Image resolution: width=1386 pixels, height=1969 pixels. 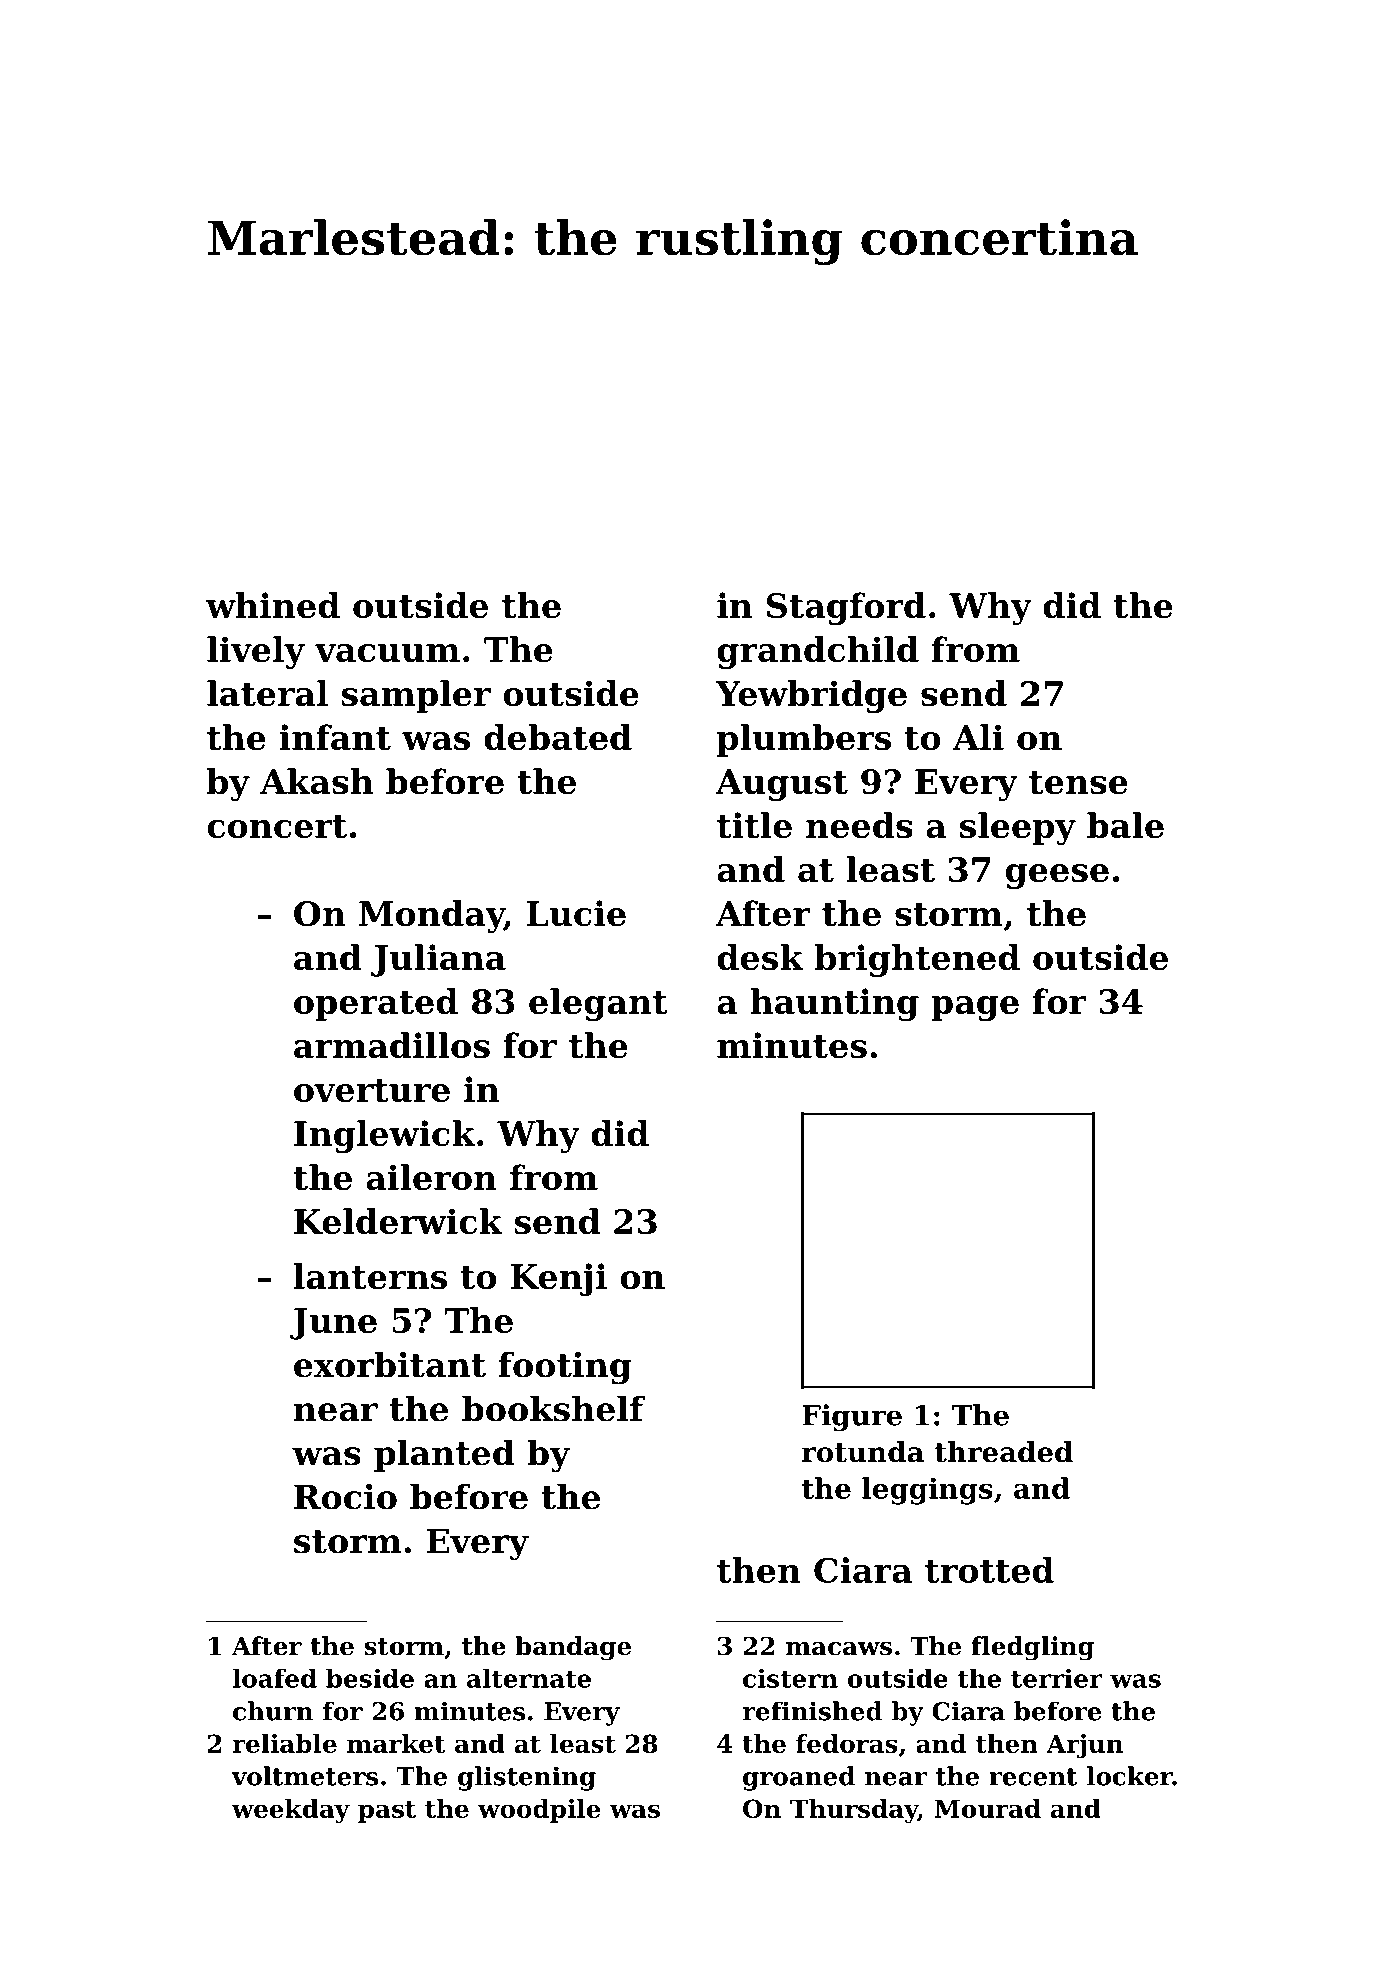 What do you see at coordinates (345, 1496) in the document?
I see `Rocio` at bounding box center [345, 1496].
